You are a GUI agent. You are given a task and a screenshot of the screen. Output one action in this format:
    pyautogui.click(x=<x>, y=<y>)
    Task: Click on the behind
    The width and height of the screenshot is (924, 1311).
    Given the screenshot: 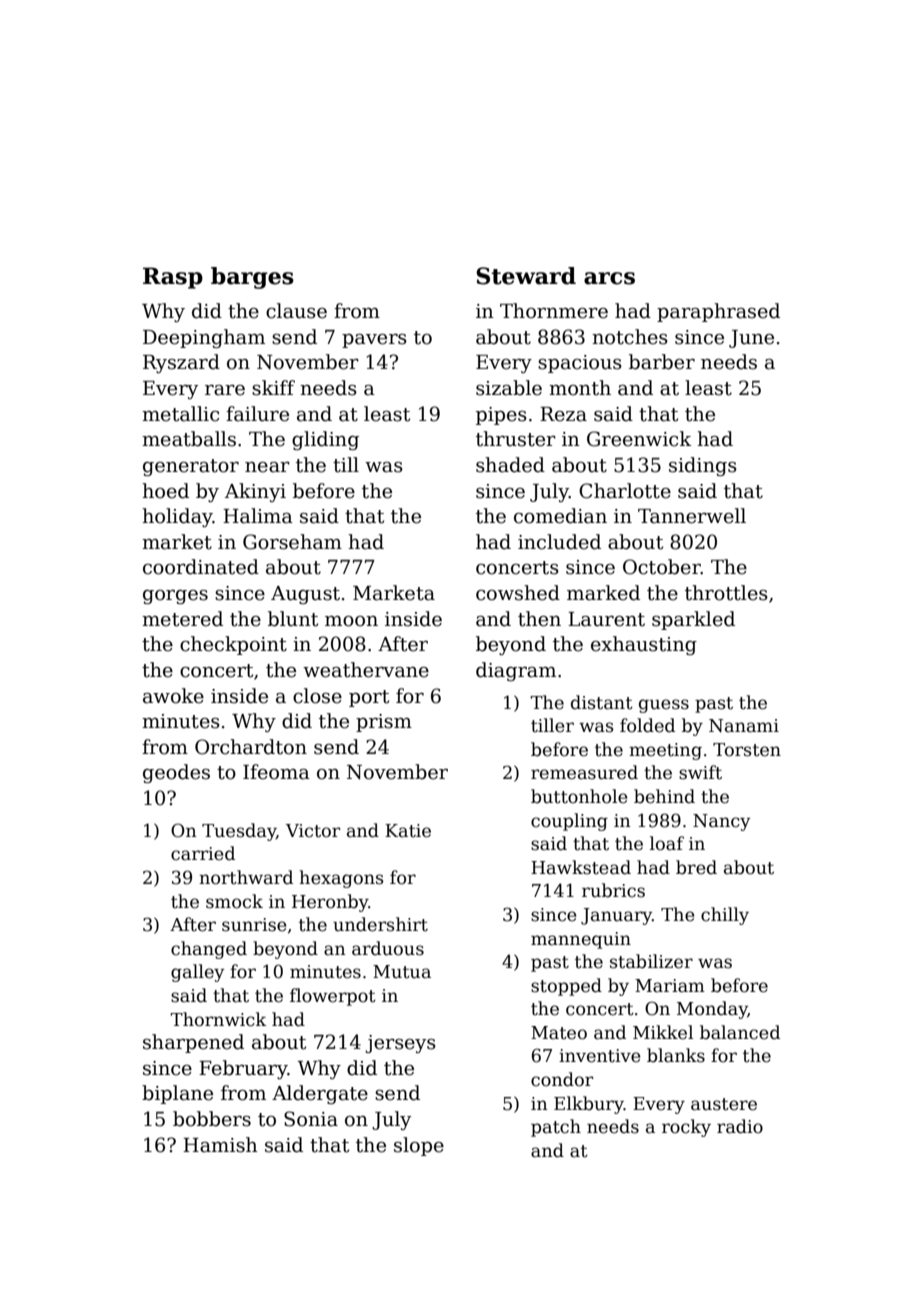 What is the action you would take?
    pyautogui.click(x=664, y=796)
